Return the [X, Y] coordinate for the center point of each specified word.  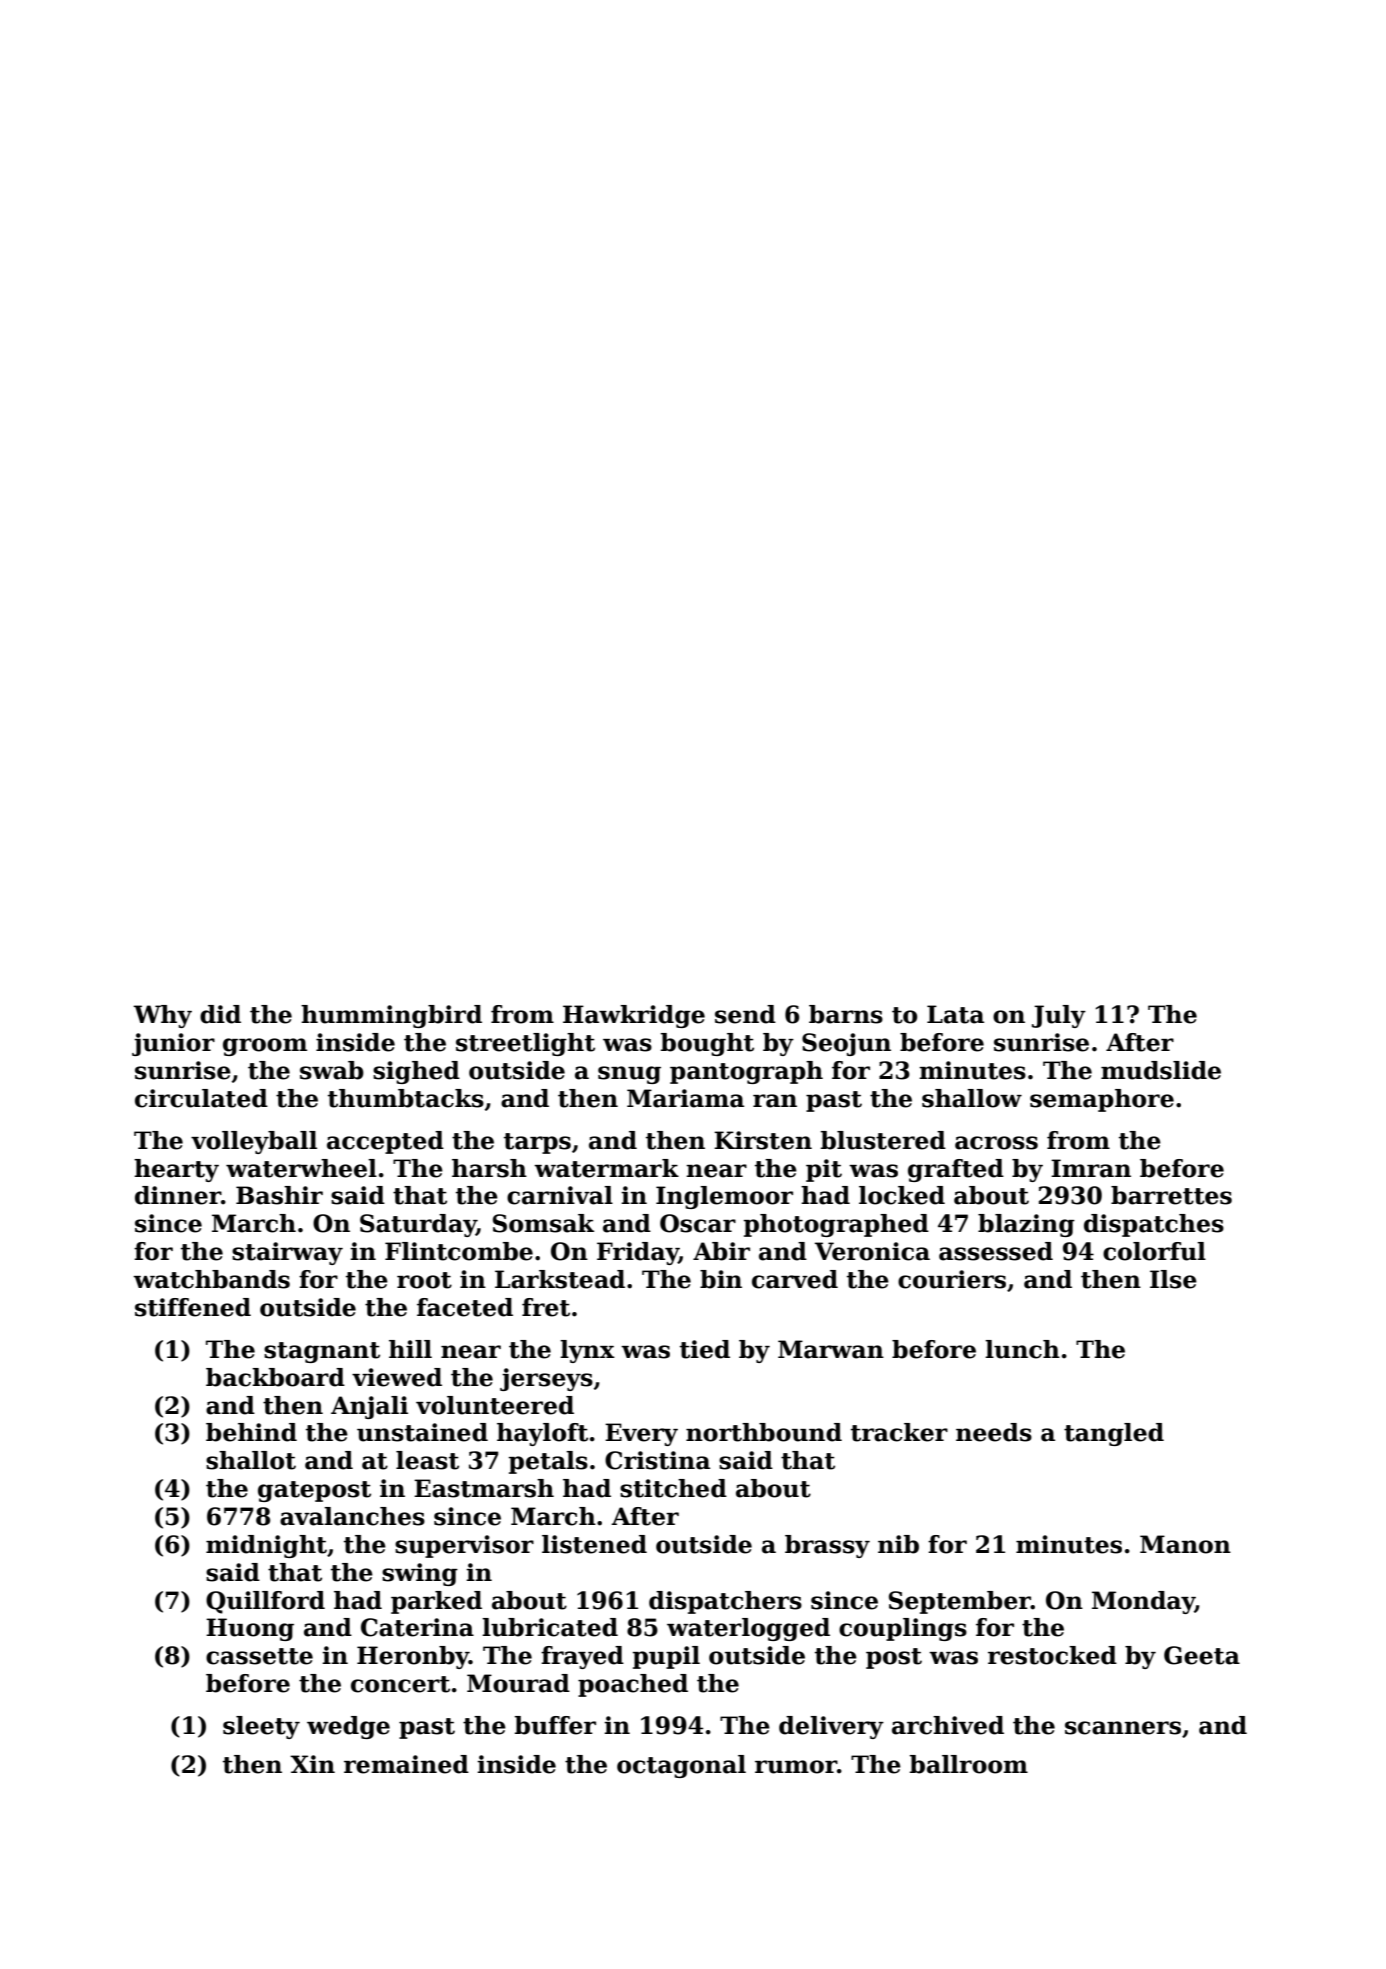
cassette [259, 1656]
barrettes [1171, 1195]
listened [594, 1544]
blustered [883, 1140]
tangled [1114, 1434]
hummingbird [391, 1016]
